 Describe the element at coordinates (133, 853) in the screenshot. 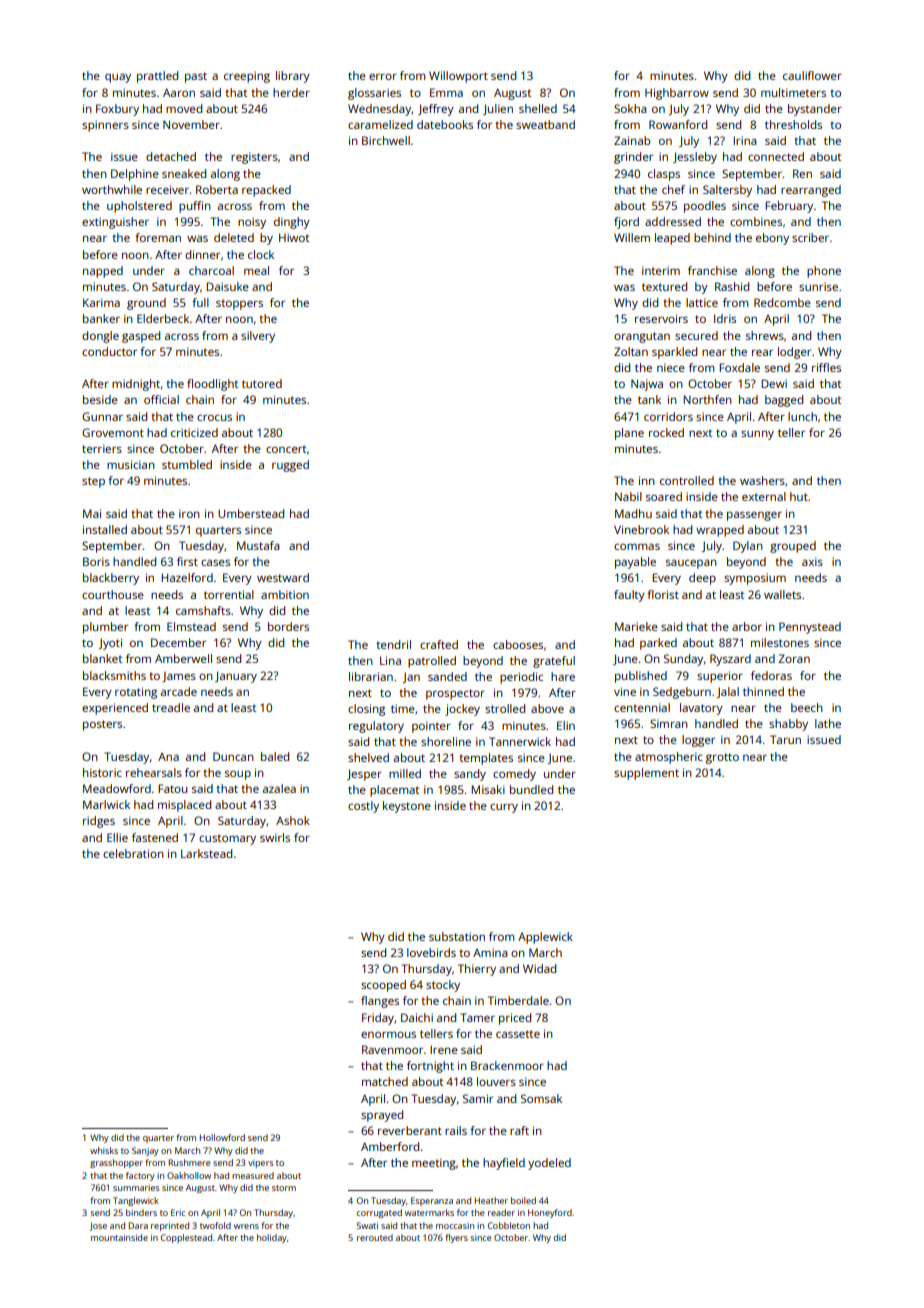

I see `celebration` at that location.
